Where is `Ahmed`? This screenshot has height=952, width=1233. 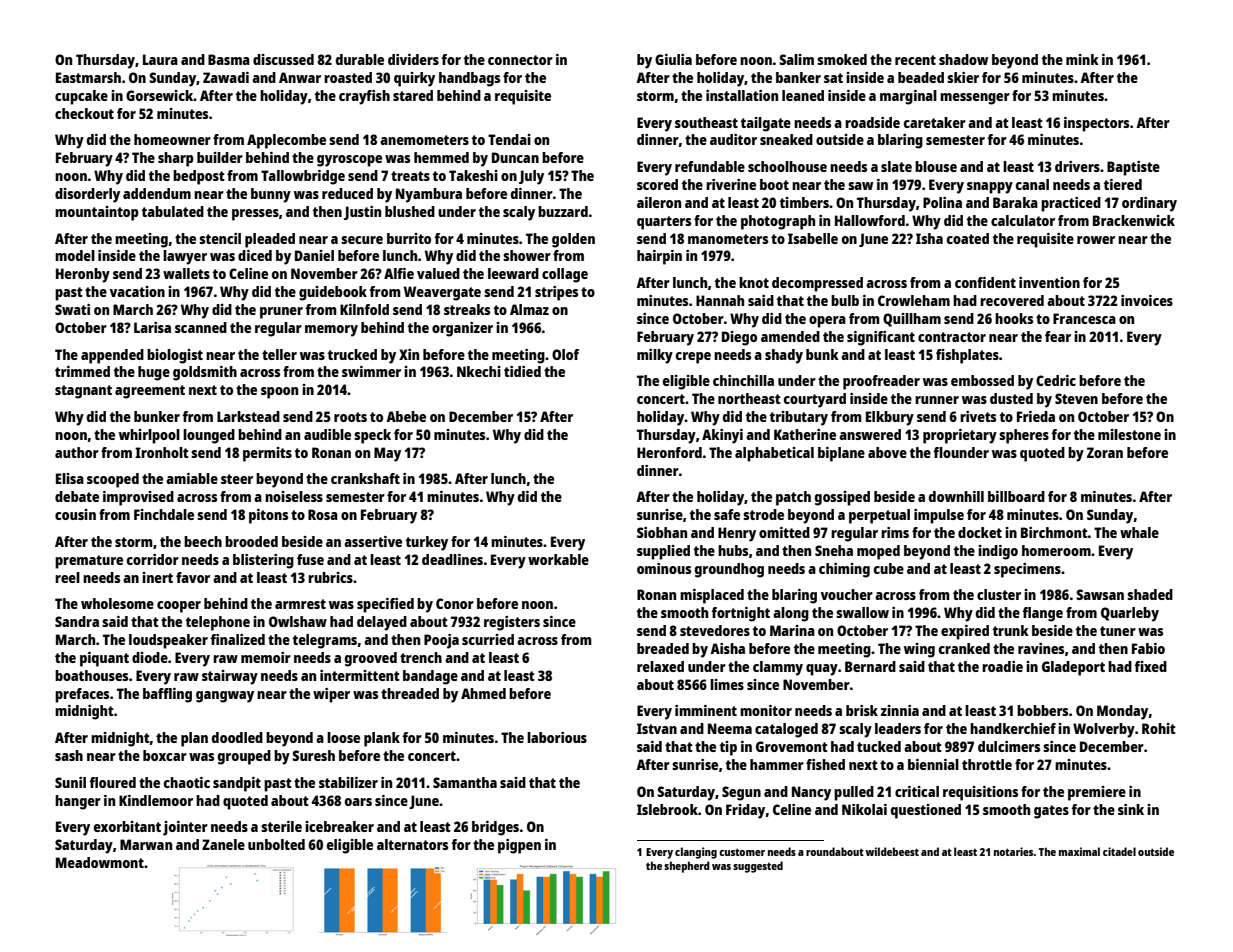
Ahmed is located at coordinates (483, 693).
